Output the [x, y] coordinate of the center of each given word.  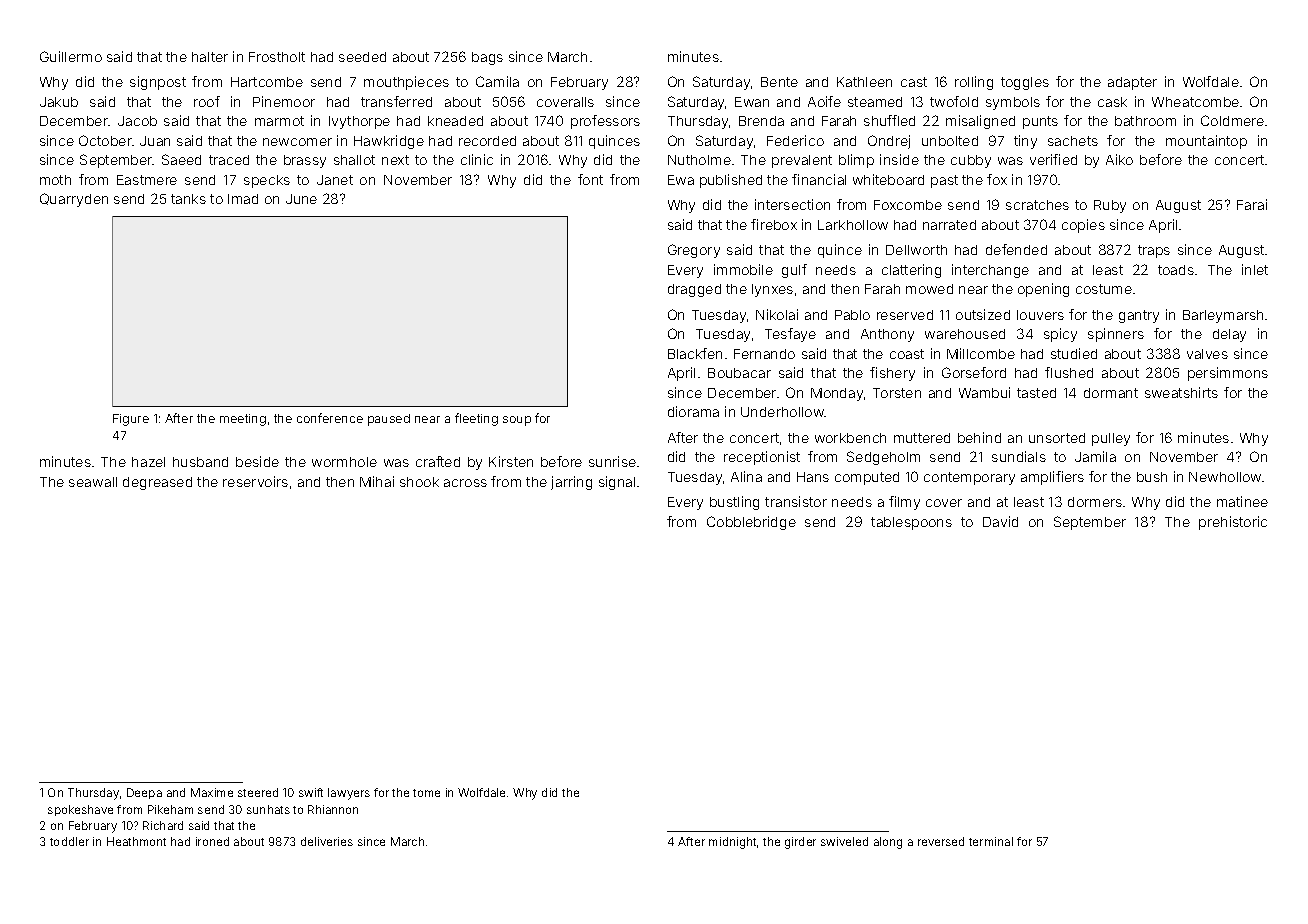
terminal [991, 841]
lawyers [349, 794]
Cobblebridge [751, 523]
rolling [974, 83]
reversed [941, 841]
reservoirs [255, 481]
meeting [243, 420]
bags [487, 58]
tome [426, 793]
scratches [1037, 205]
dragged [694, 290]
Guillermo [71, 56]
